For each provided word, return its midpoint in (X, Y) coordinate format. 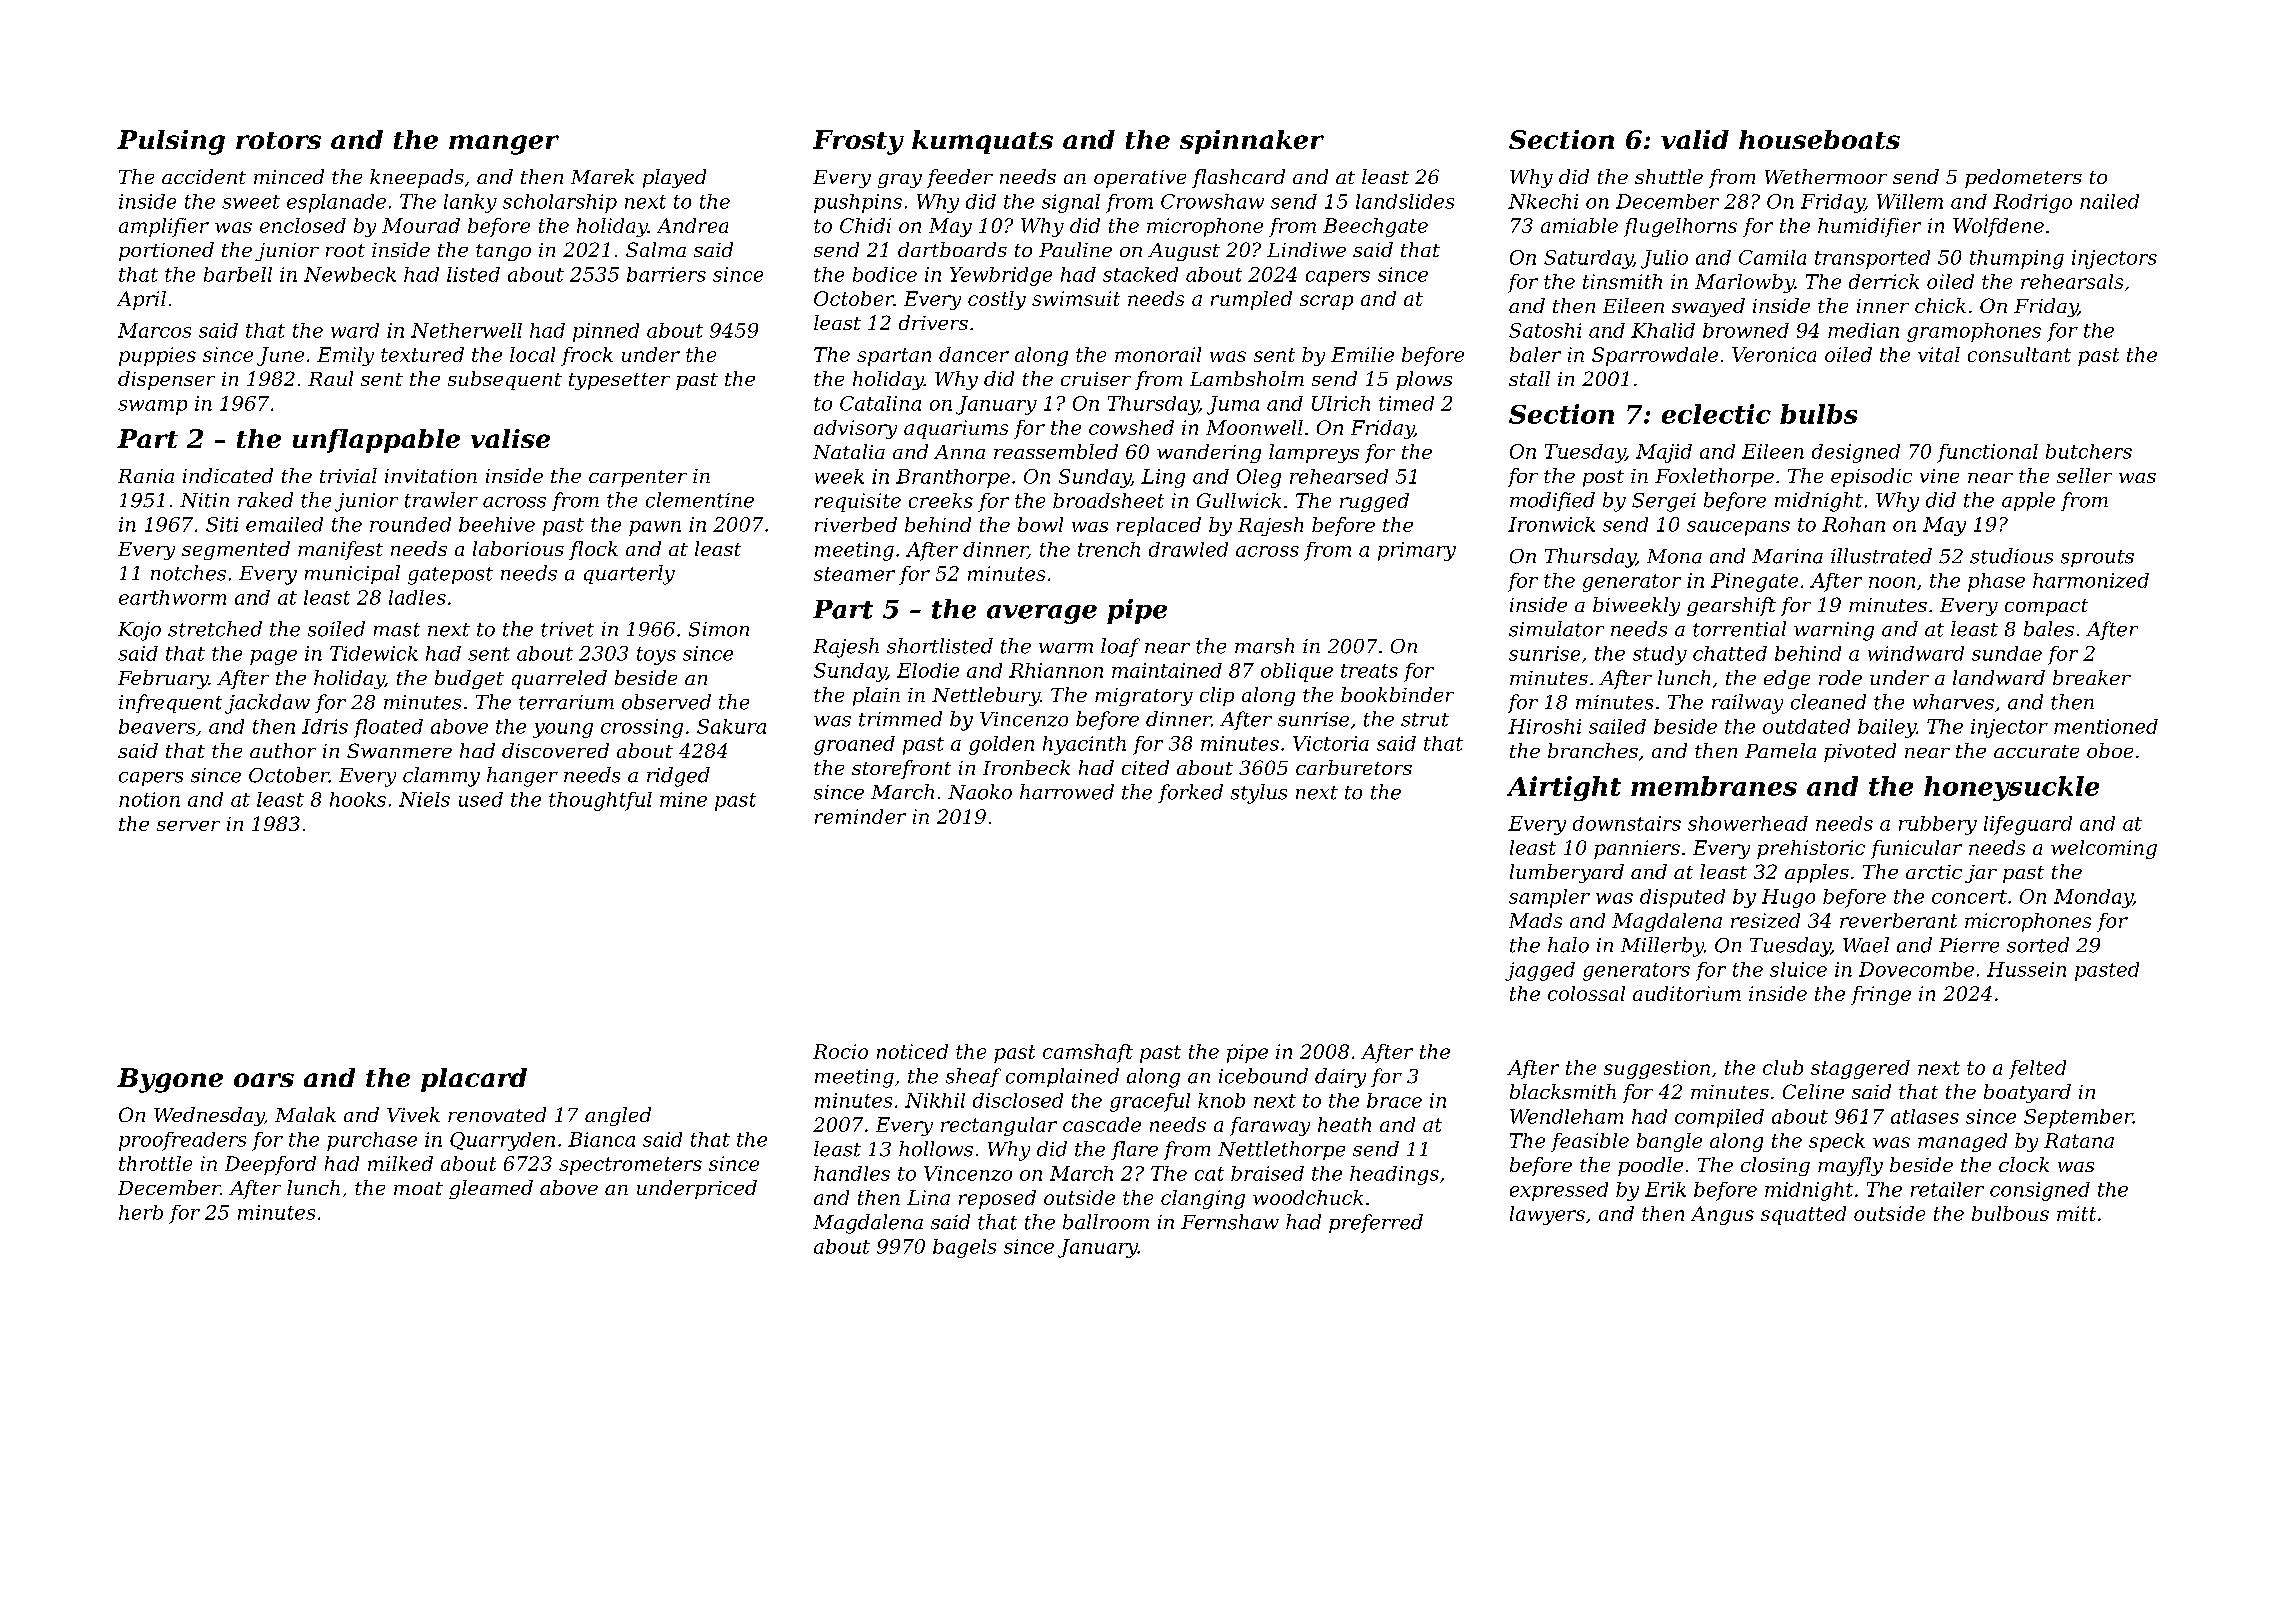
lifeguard (2028, 825)
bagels (964, 1248)
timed (1406, 403)
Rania (146, 476)
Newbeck (350, 274)
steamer (854, 574)
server (188, 826)
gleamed (491, 1189)
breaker (2092, 677)
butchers (2089, 451)
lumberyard (1567, 873)
